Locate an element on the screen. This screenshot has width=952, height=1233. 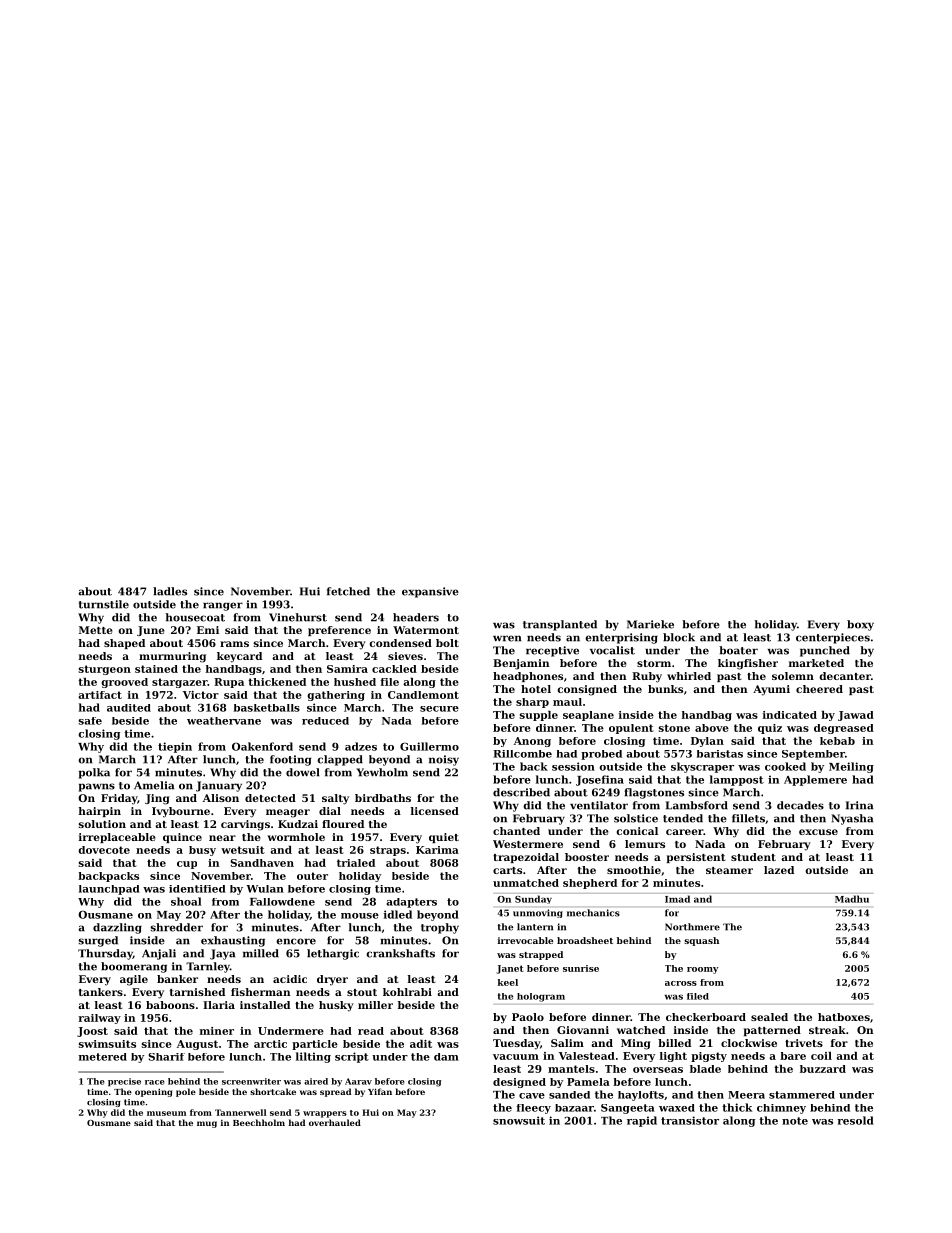
cooked is located at coordinates (785, 766).
